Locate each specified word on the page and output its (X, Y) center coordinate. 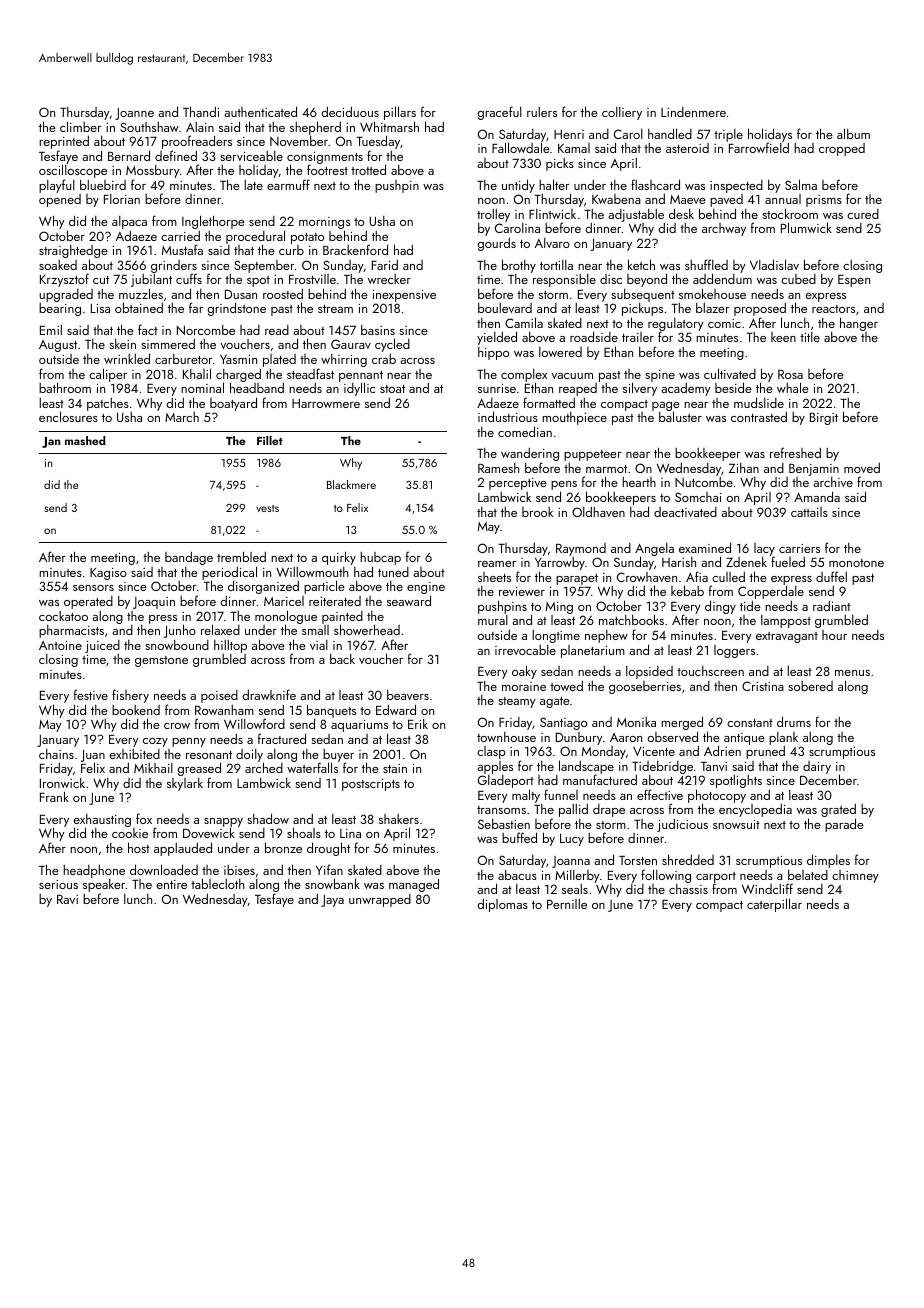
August (58, 346)
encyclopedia (755, 810)
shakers (399, 819)
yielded (497, 338)
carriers (799, 548)
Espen (854, 281)
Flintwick (552, 214)
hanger (859, 324)
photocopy (717, 796)
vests (267, 508)
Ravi (67, 899)
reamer (497, 564)
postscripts (371, 785)
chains (56, 754)
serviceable (251, 156)
